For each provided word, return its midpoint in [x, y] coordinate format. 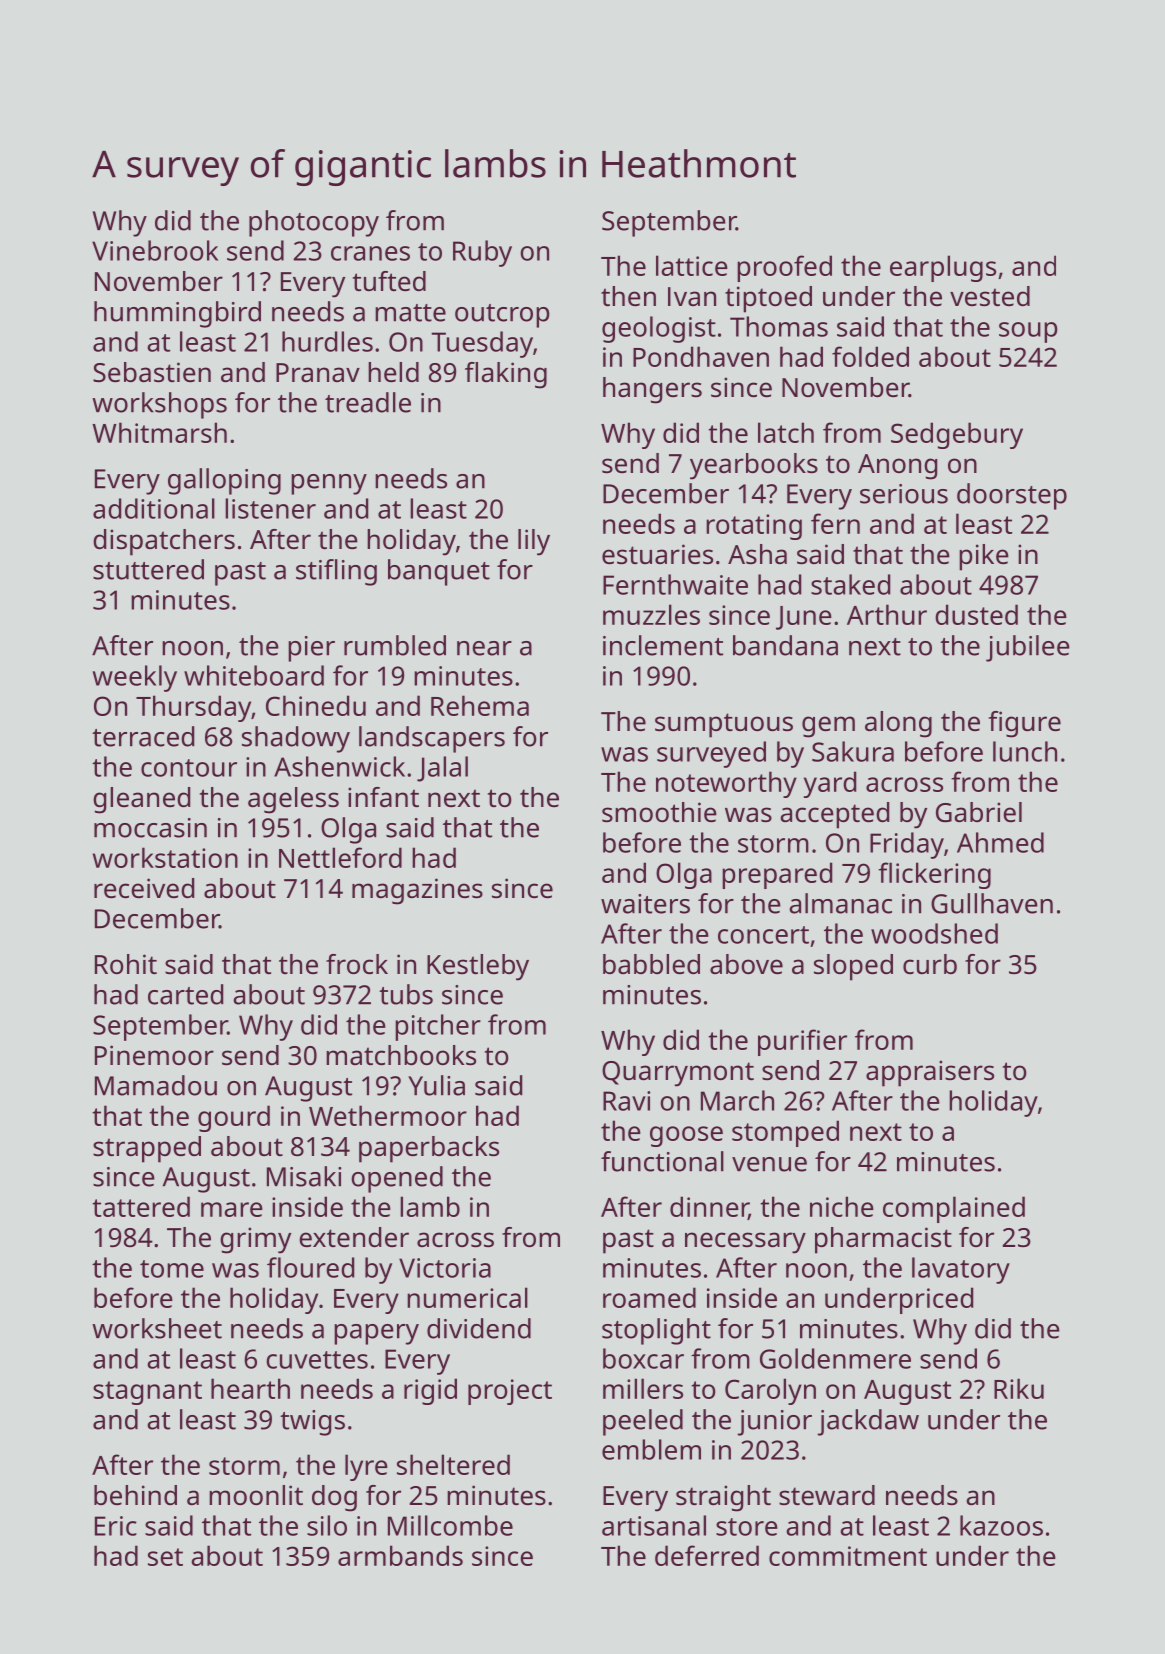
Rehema [480, 705]
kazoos [1001, 1525]
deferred [707, 1555]
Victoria [445, 1268]
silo [327, 1525]
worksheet [157, 1328]
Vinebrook [155, 250]
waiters [645, 904]
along [898, 724]
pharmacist [883, 1240]
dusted [976, 614]
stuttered [148, 569]
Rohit [126, 964]
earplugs [943, 268]
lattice [692, 265]
